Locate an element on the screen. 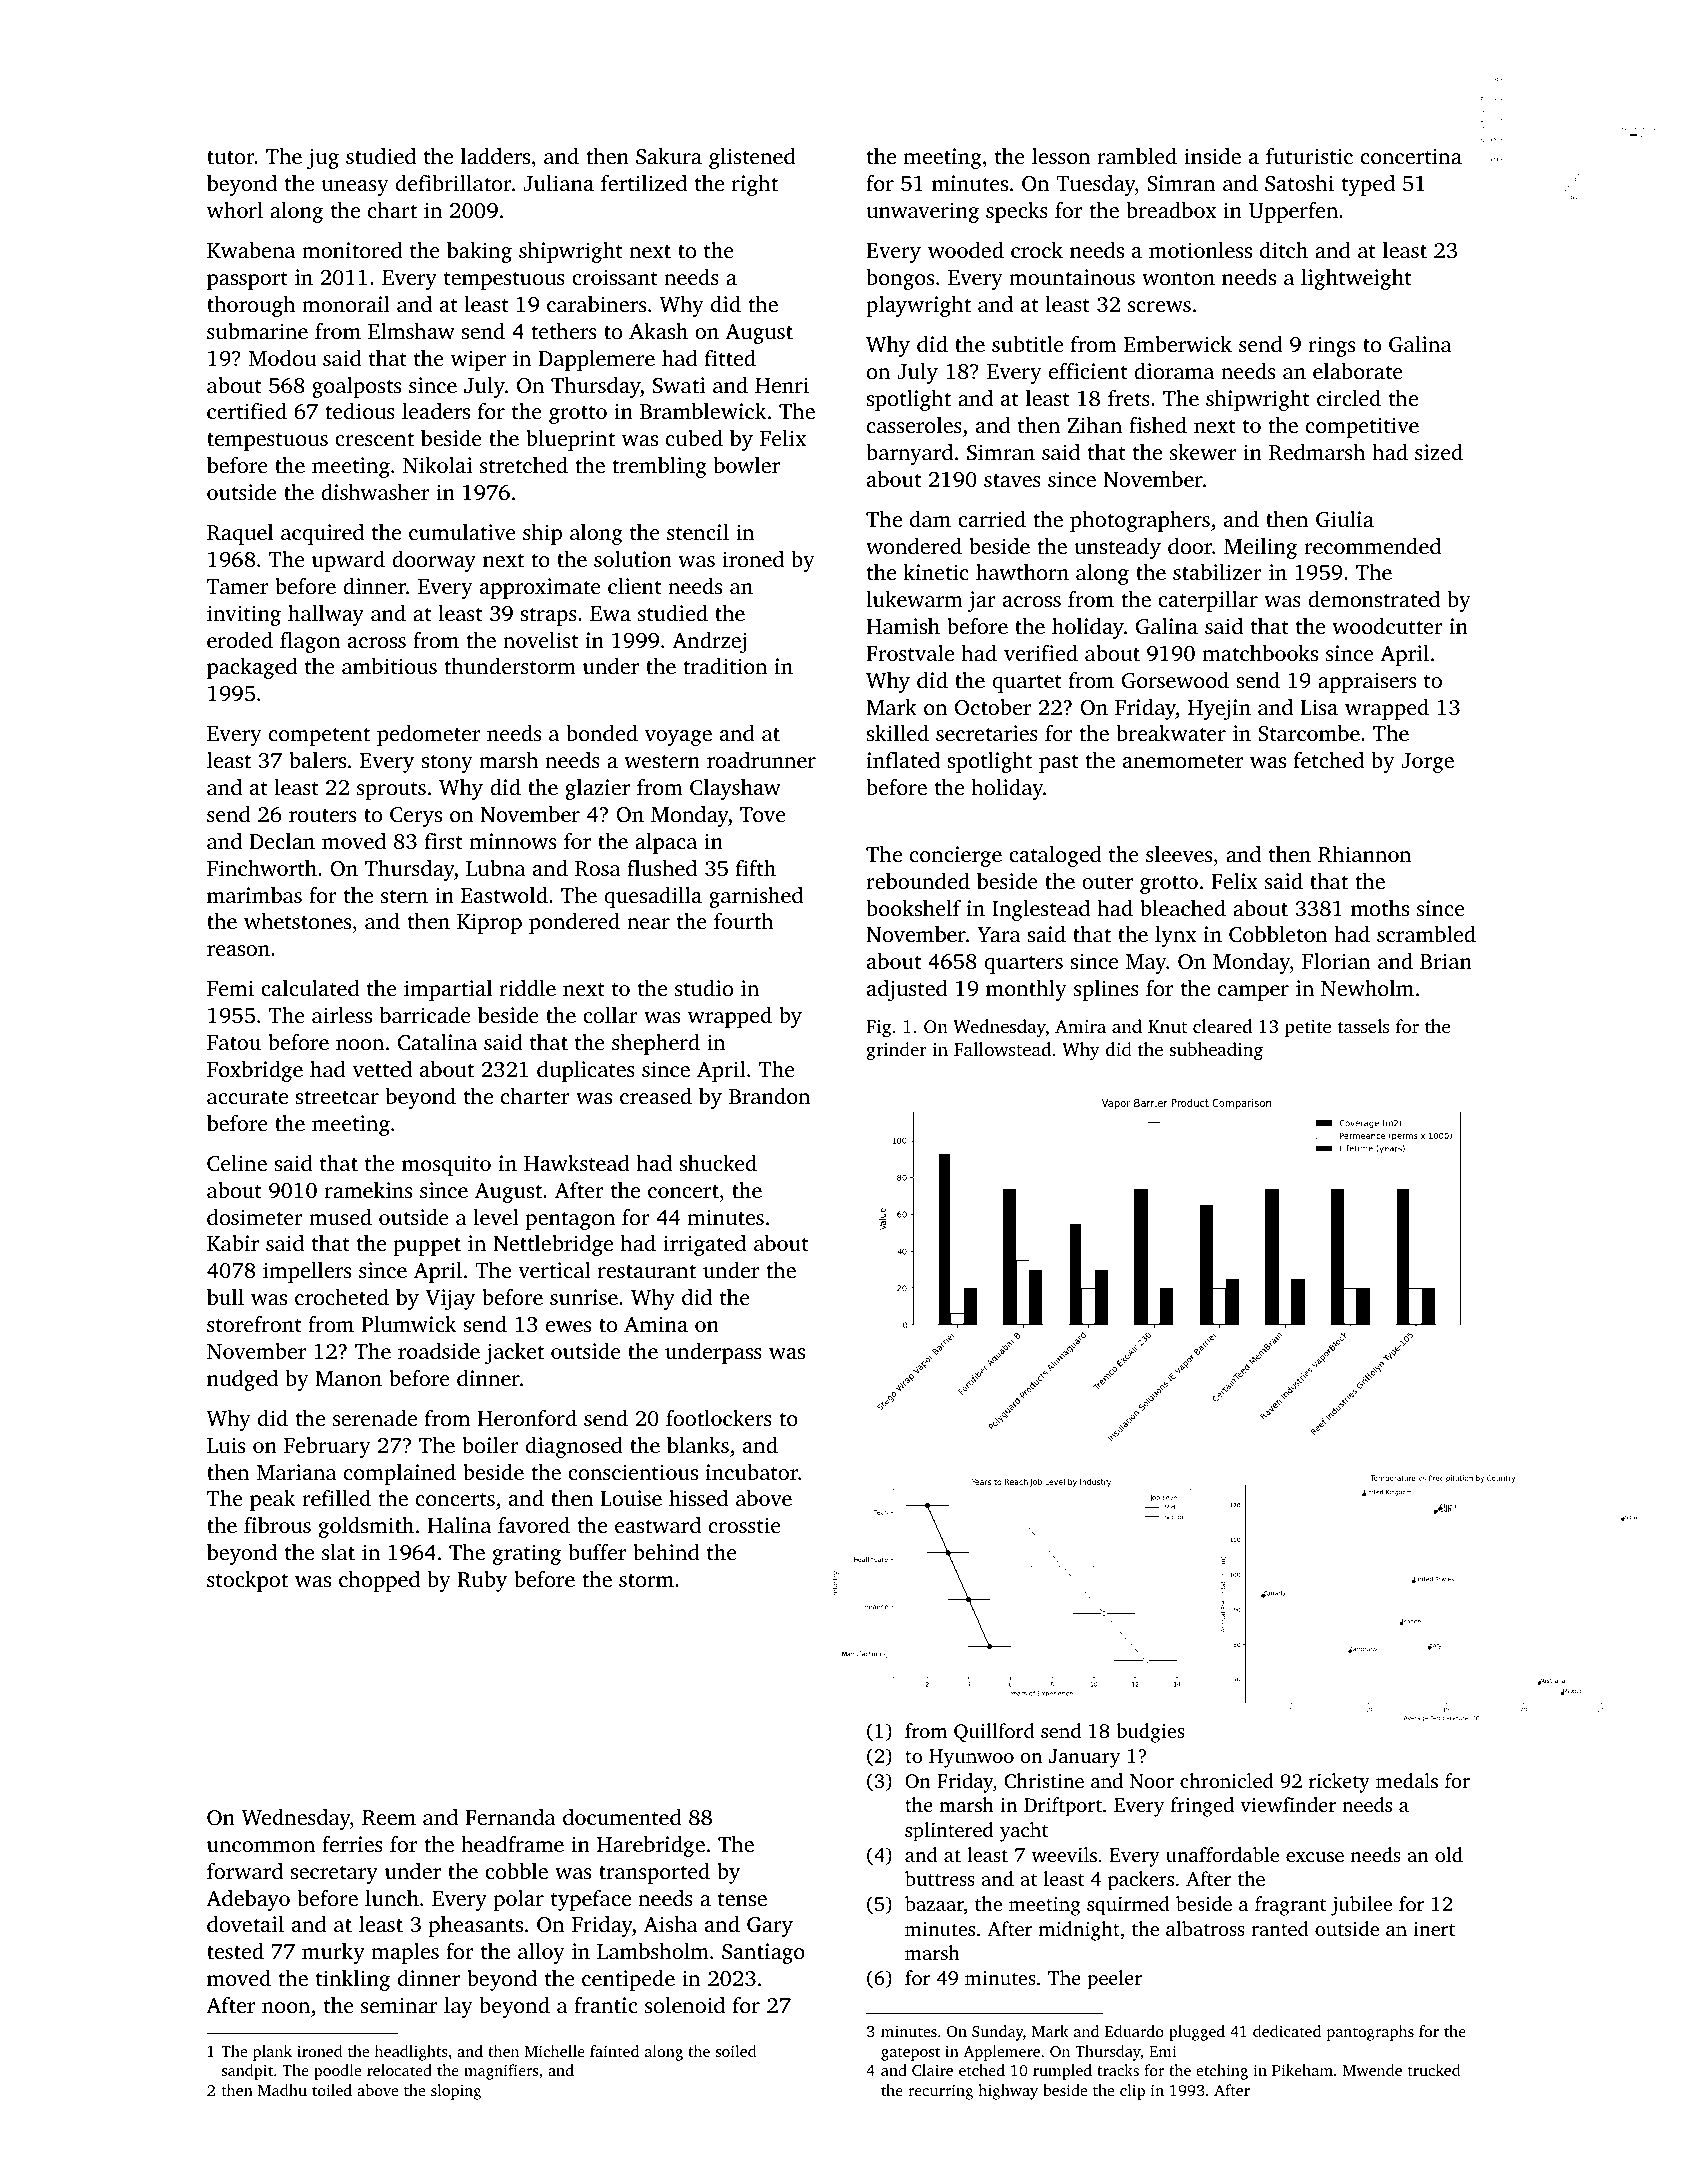 This screenshot has width=1683, height=2178. tassels is located at coordinates (1363, 1026).
